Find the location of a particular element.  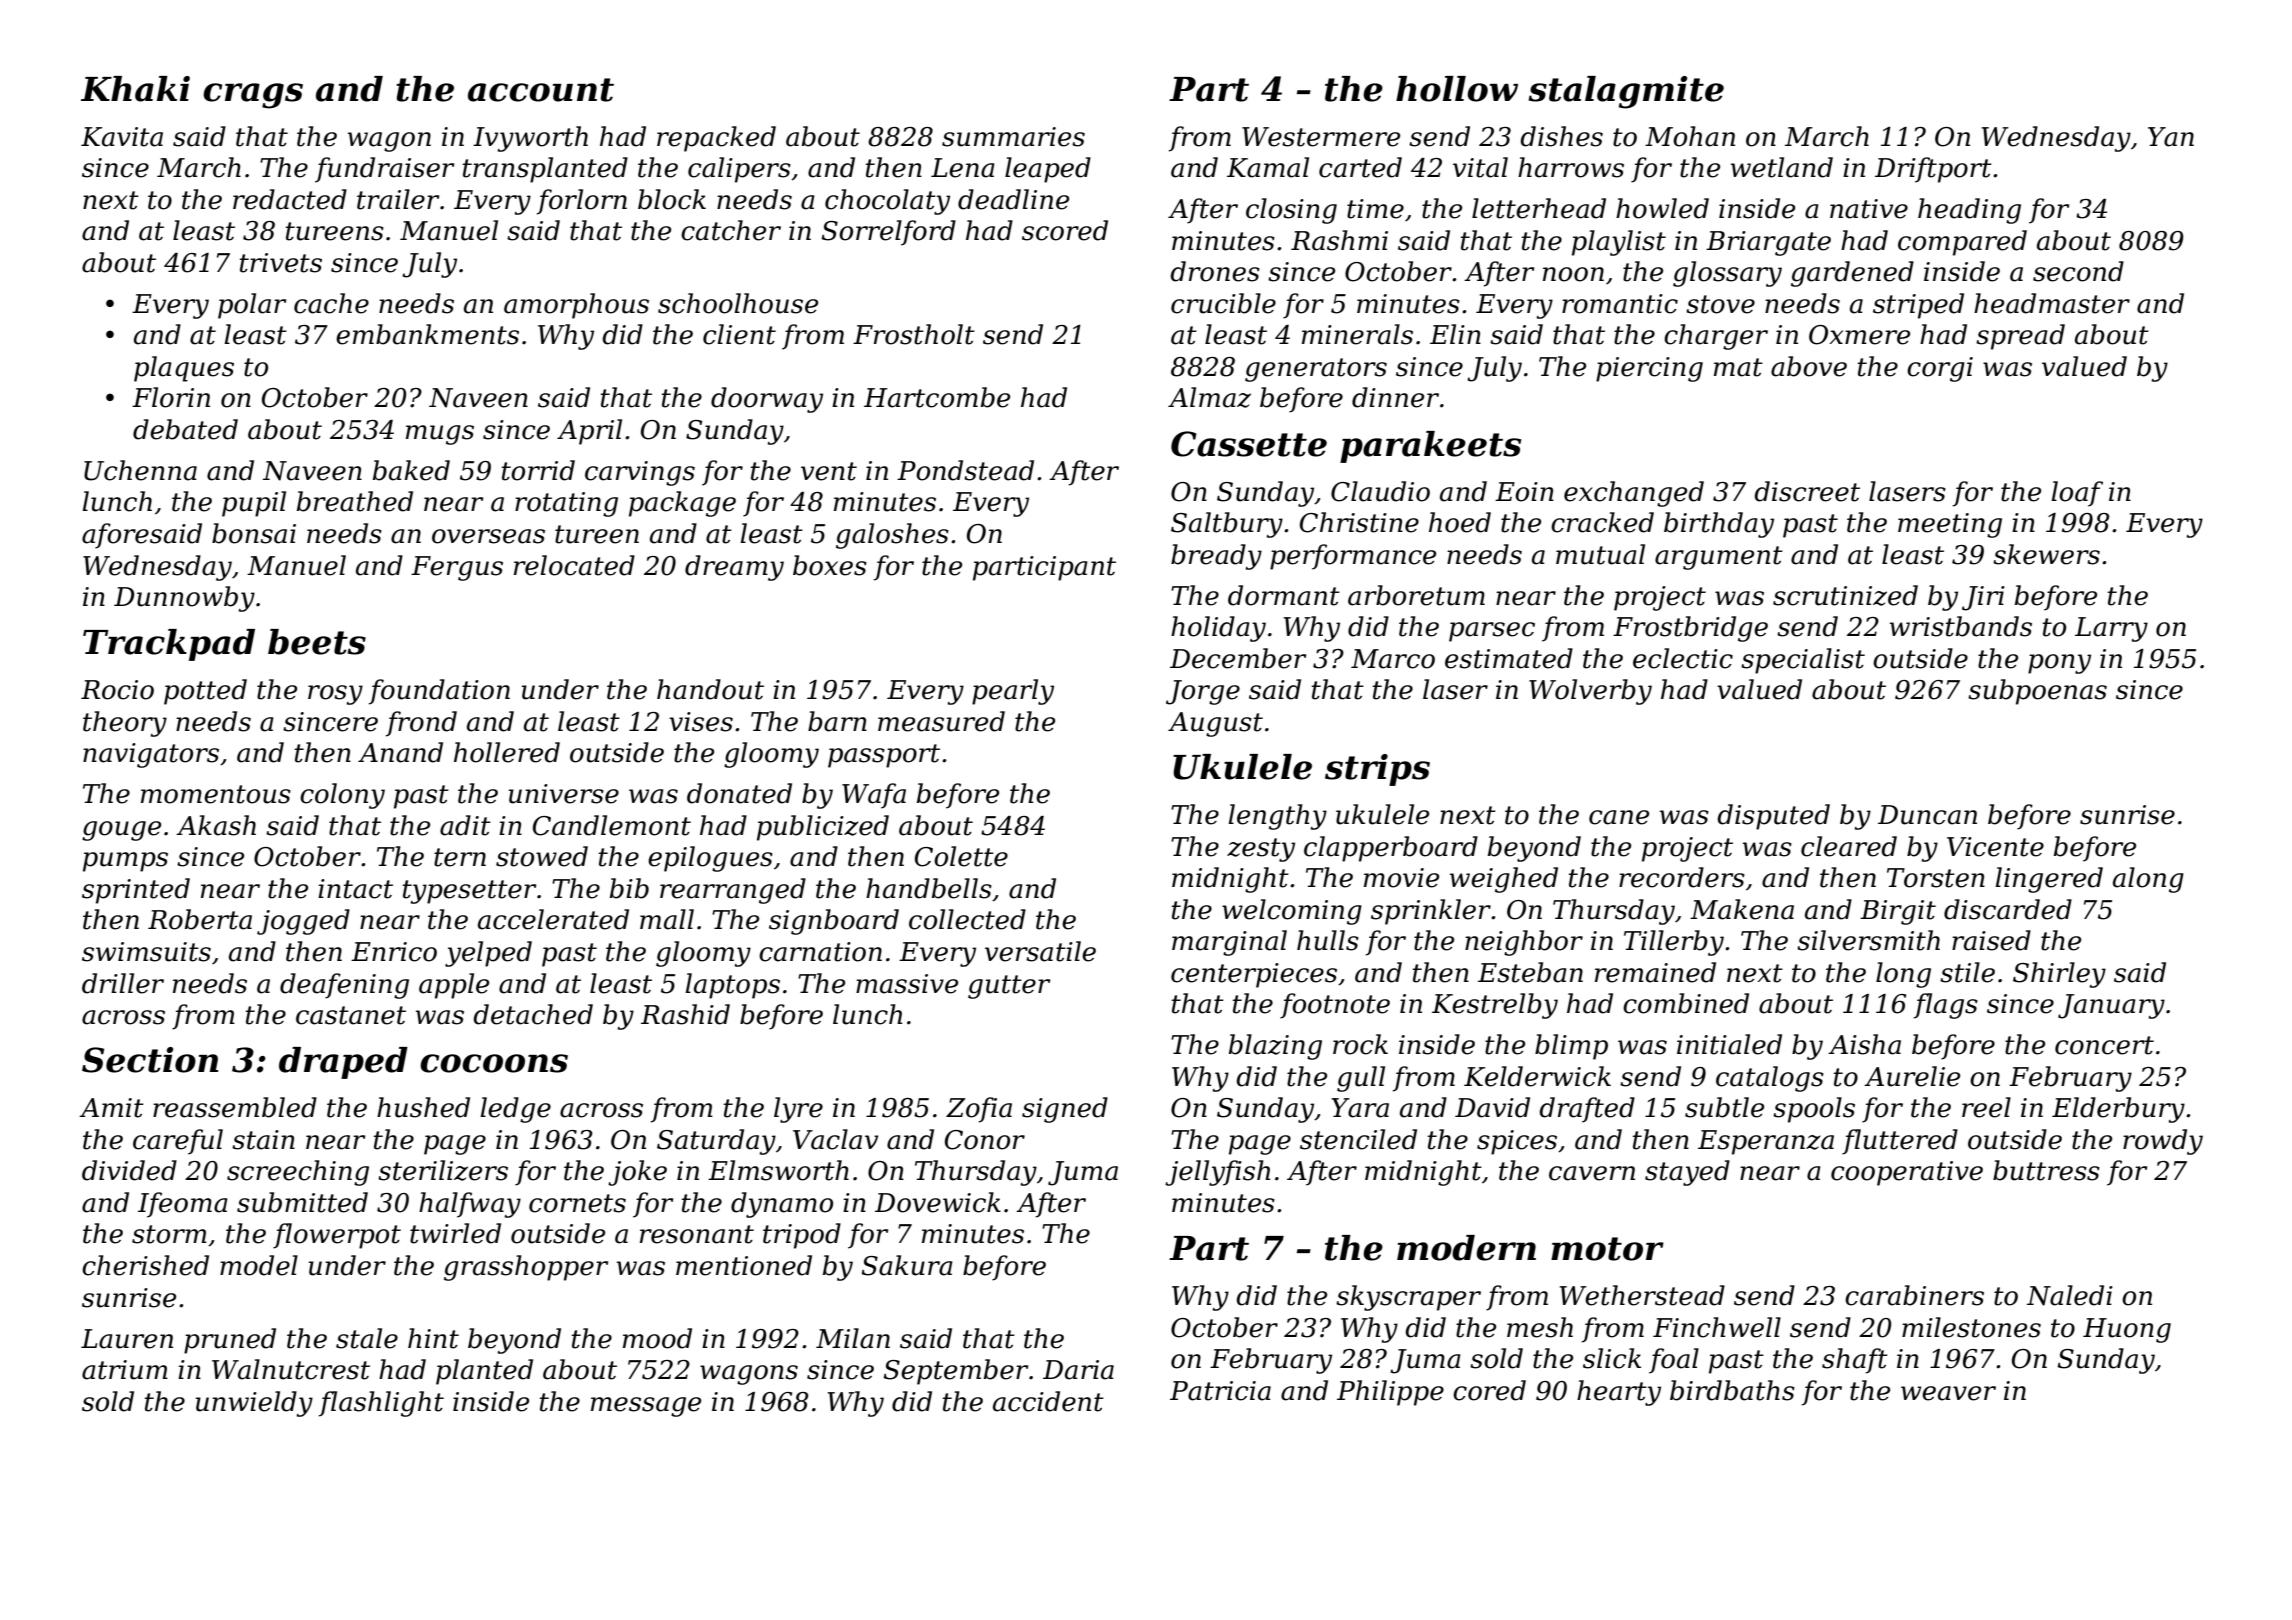

loaf is located at coordinates (2077, 494).
